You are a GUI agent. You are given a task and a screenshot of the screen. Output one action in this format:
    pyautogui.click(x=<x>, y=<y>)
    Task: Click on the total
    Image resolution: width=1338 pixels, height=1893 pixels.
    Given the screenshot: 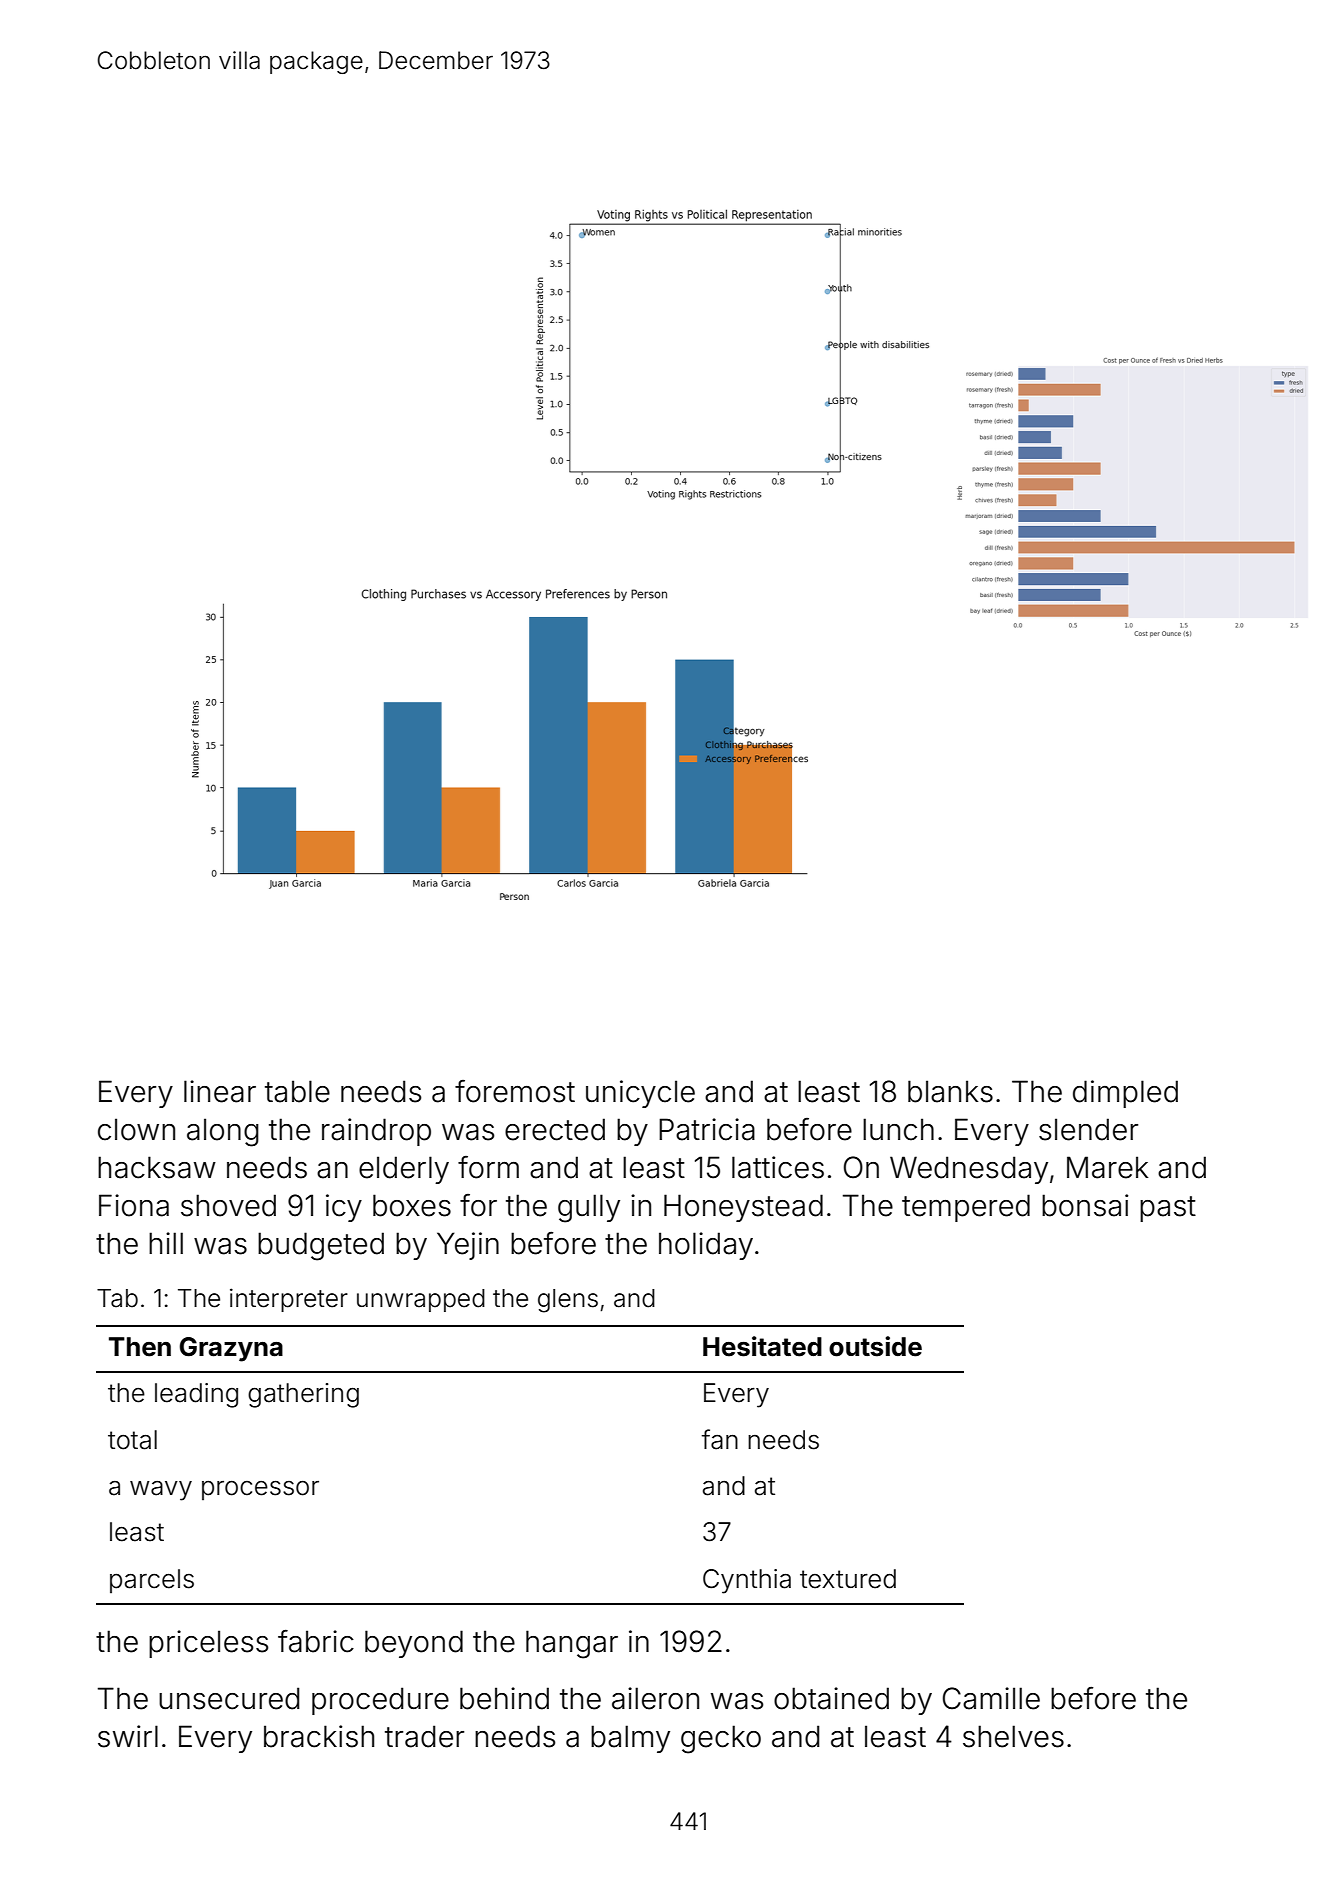 What is the action you would take?
    pyautogui.click(x=132, y=1440)
